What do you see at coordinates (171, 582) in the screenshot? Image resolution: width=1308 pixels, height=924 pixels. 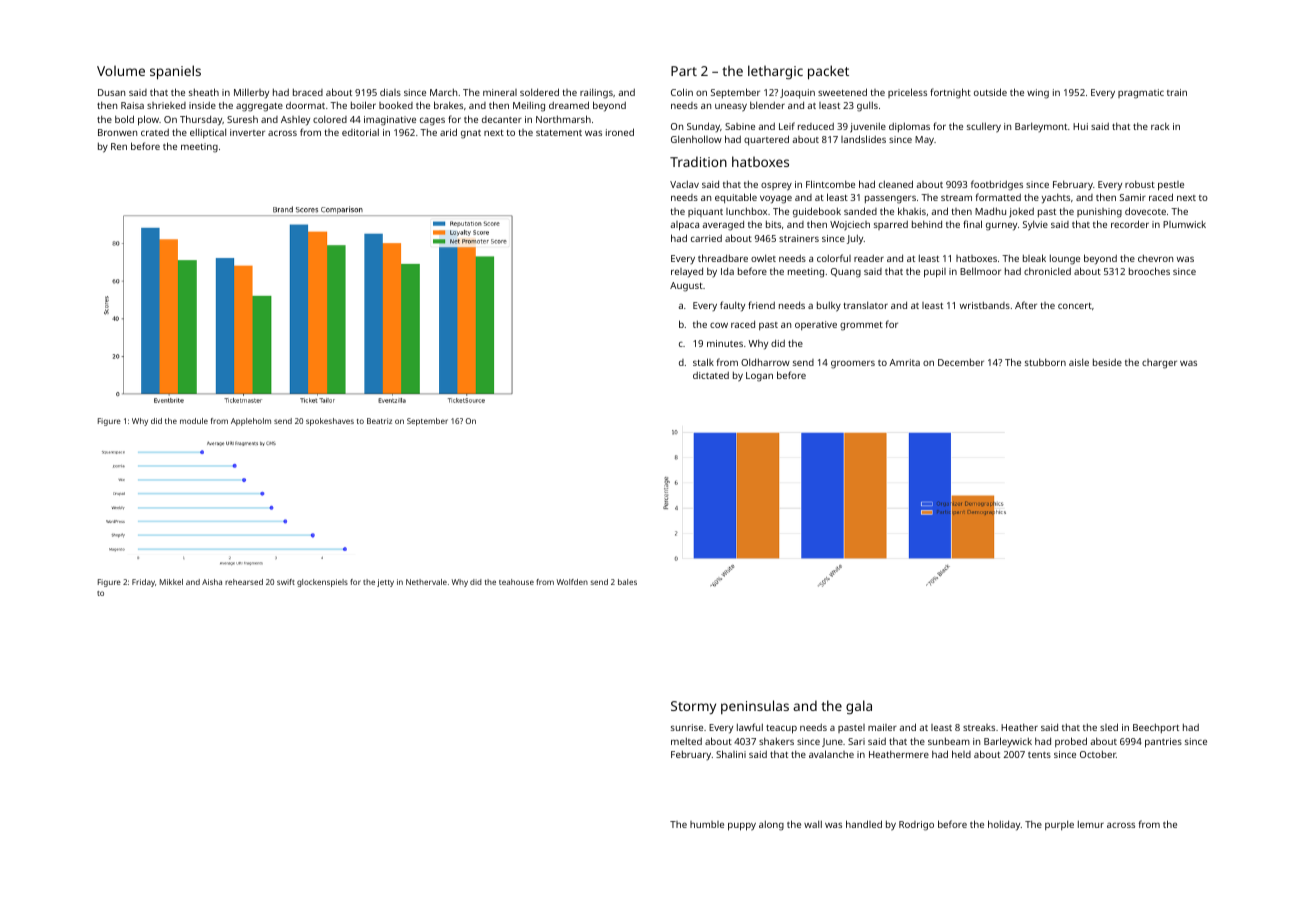 I see `Mikkel` at bounding box center [171, 582].
